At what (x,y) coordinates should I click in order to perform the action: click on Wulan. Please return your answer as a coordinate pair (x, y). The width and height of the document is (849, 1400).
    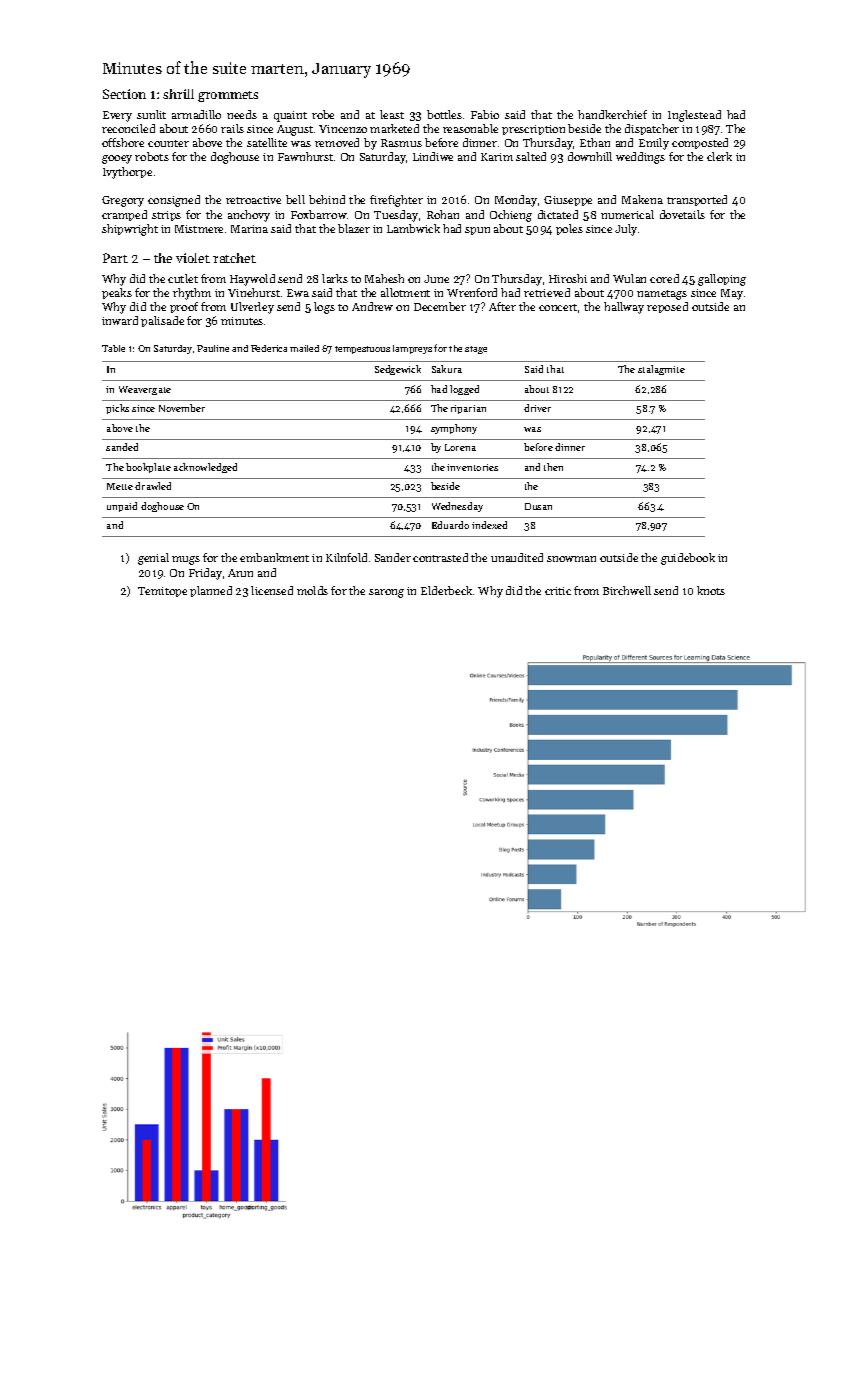
    Looking at the image, I should click on (629, 278).
